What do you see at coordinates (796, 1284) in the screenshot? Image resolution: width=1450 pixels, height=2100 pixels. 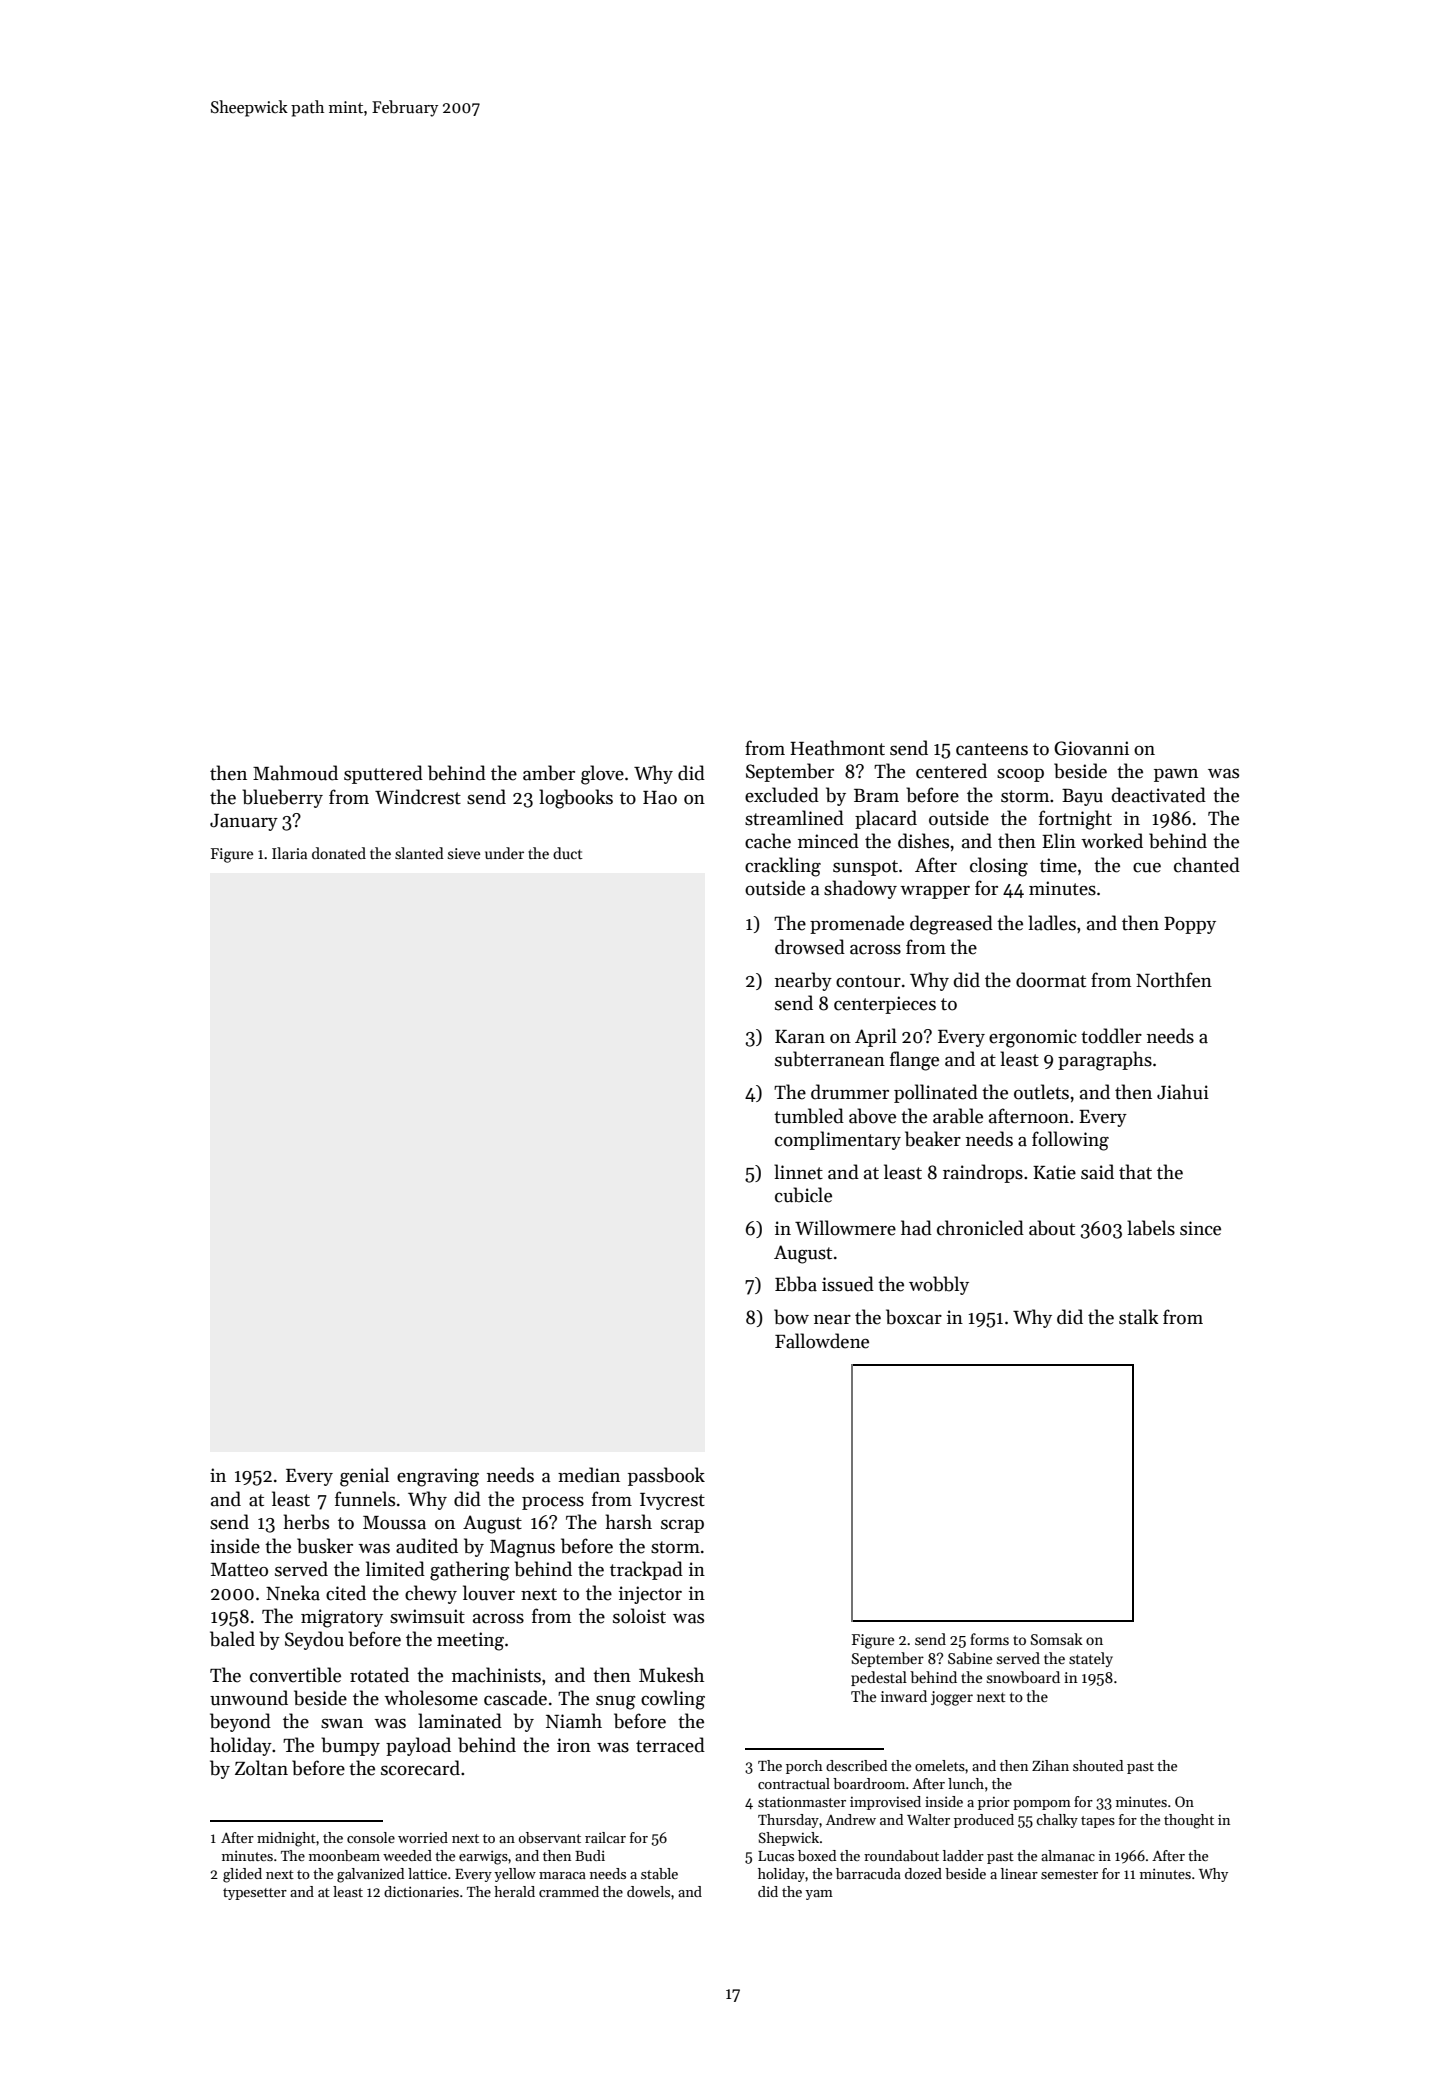 I see `Ebba` at bounding box center [796, 1284].
